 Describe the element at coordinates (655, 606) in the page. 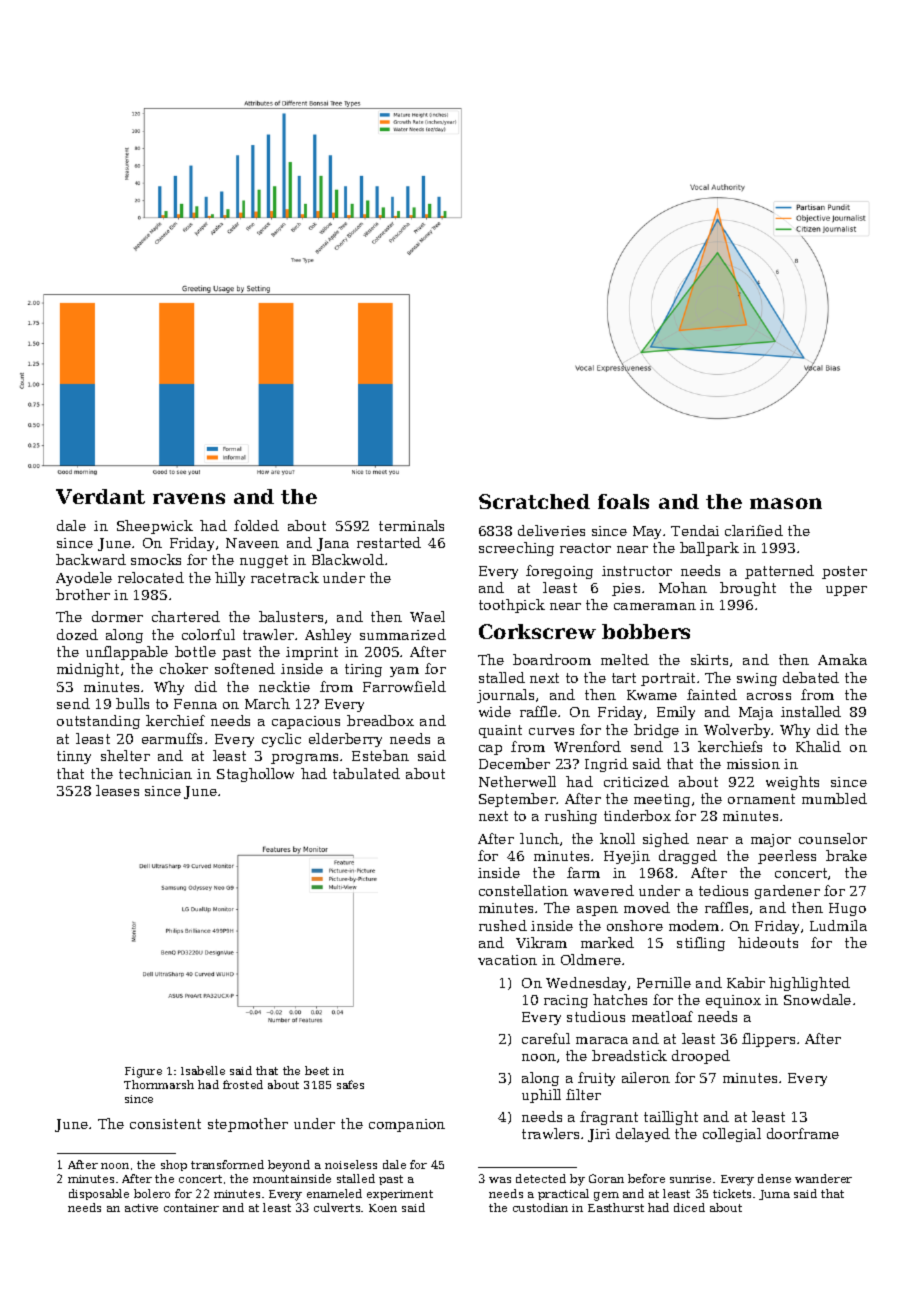

I see `cameraman` at that location.
